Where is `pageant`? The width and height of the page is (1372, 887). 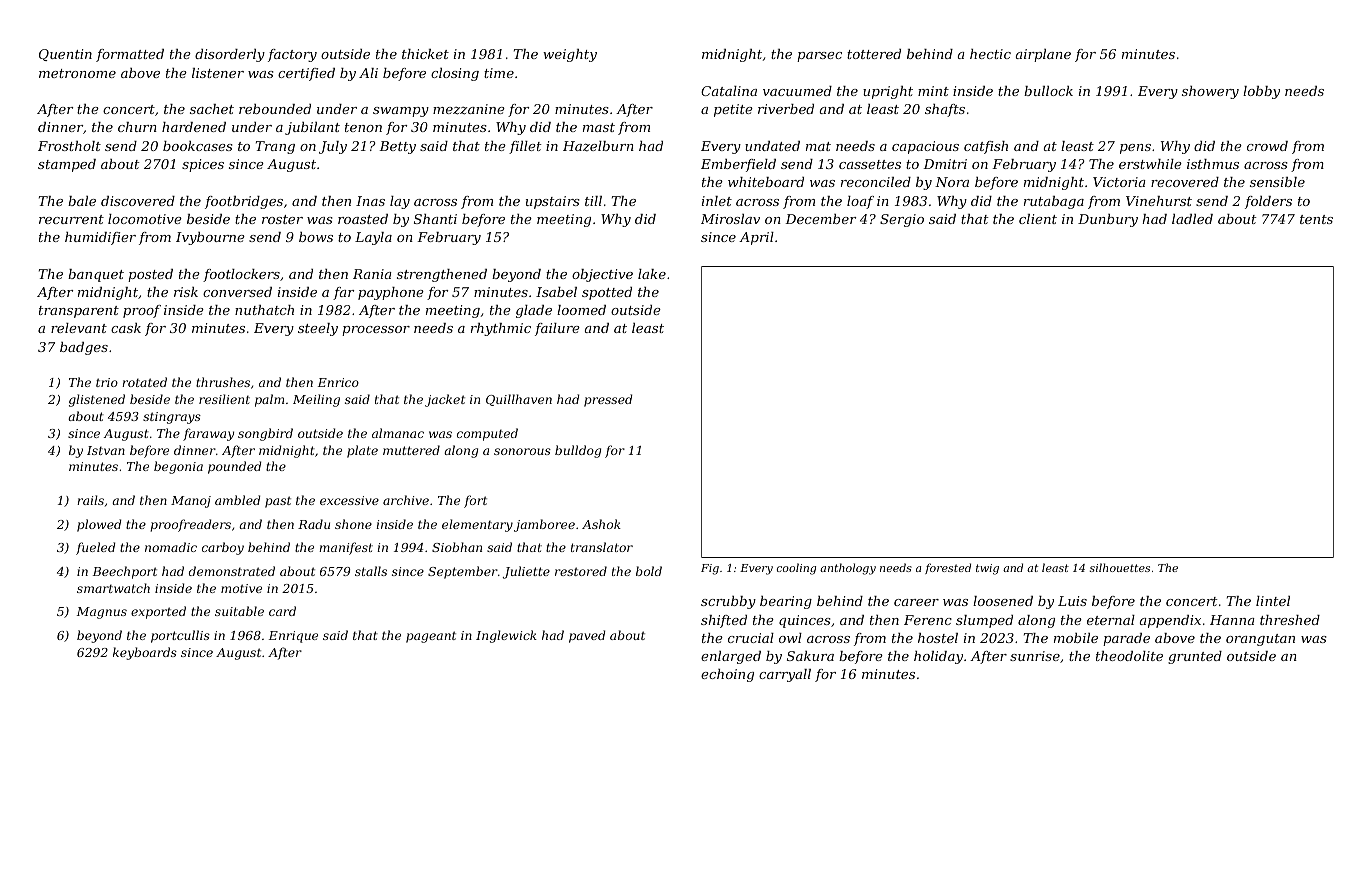
pageant is located at coordinates (431, 637).
